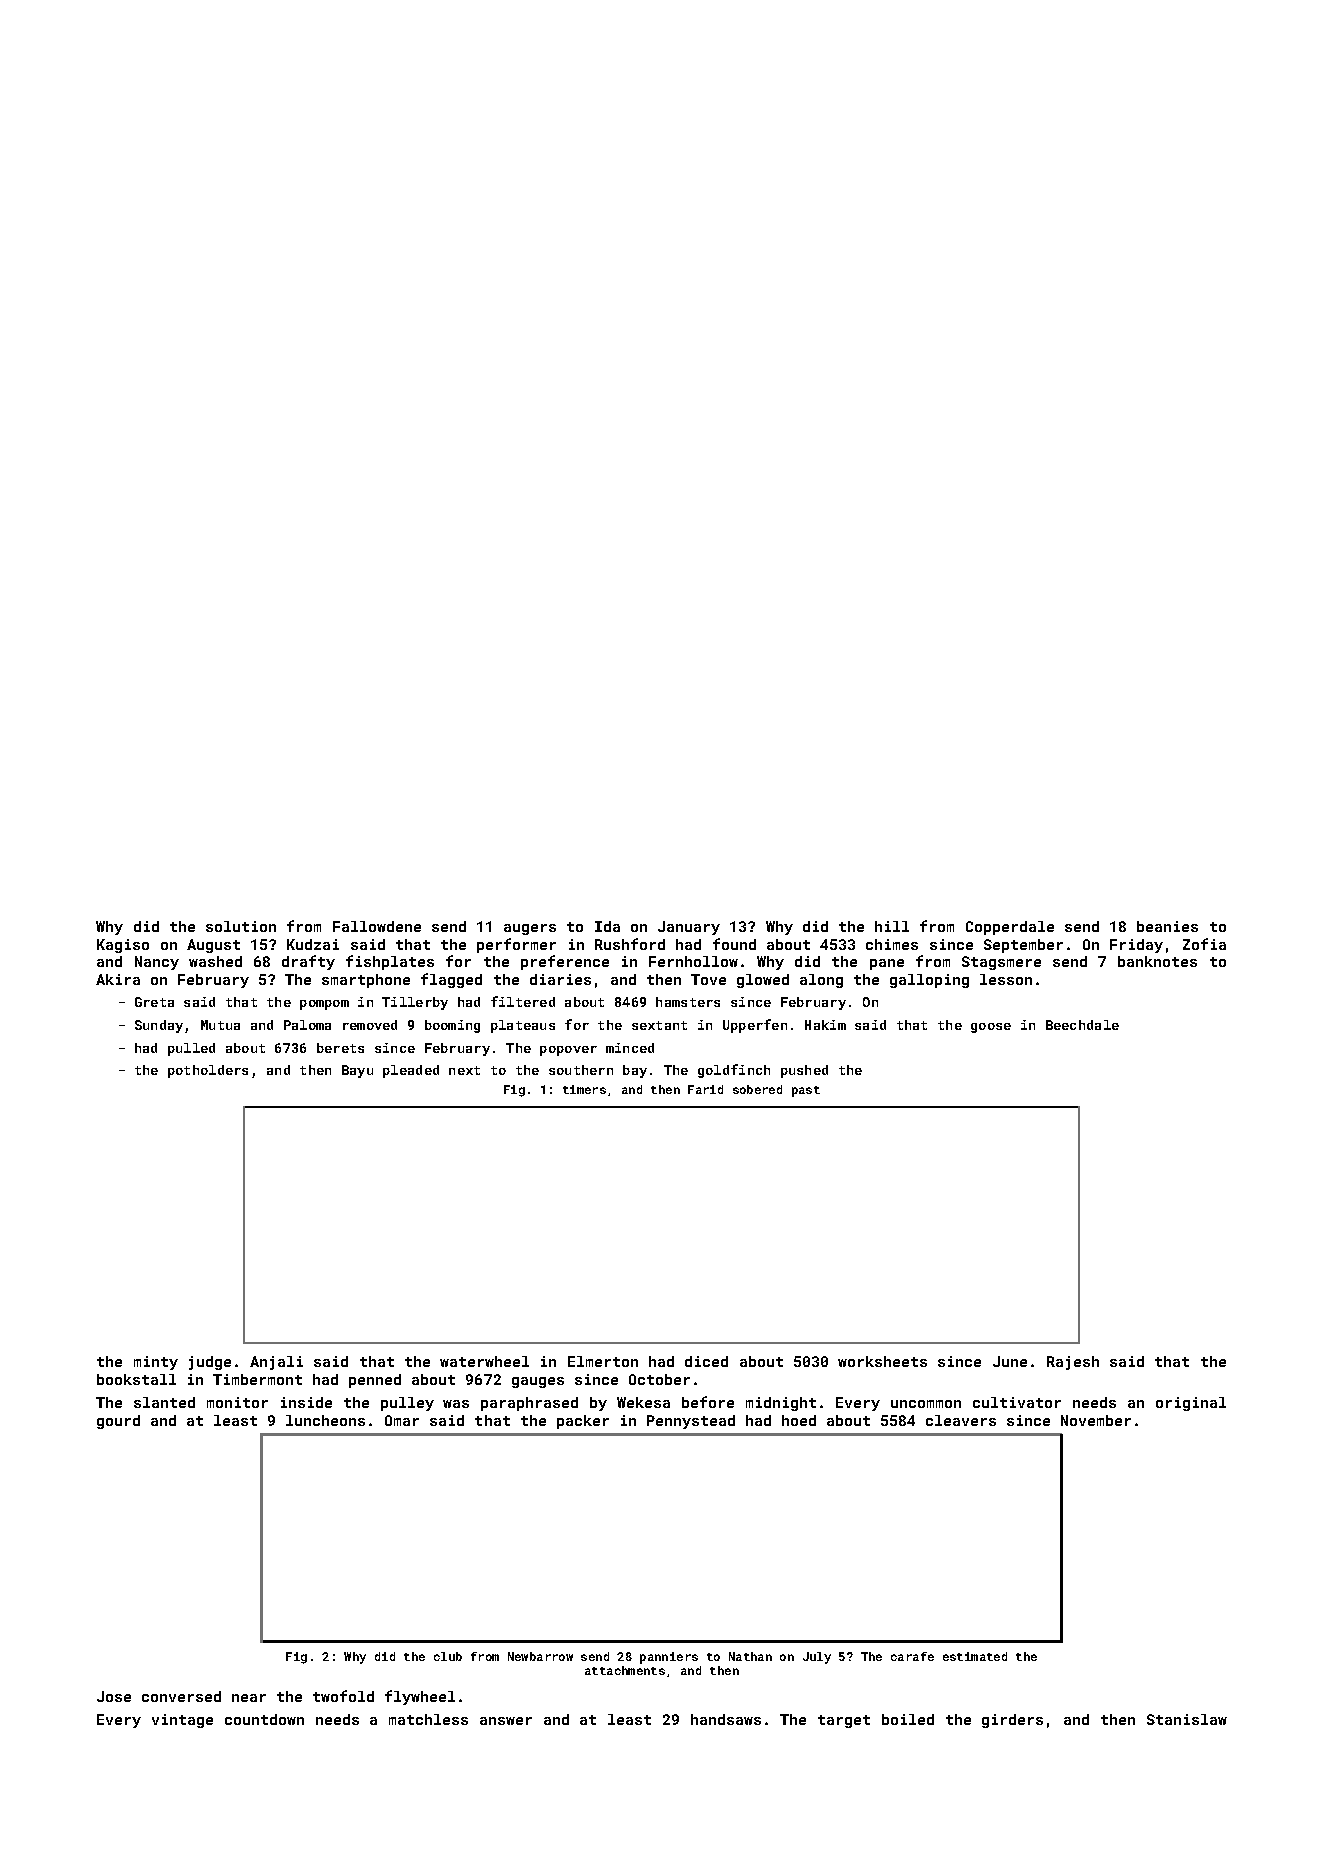  What do you see at coordinates (1073, 1363) in the screenshot?
I see `Rajesh` at bounding box center [1073, 1363].
